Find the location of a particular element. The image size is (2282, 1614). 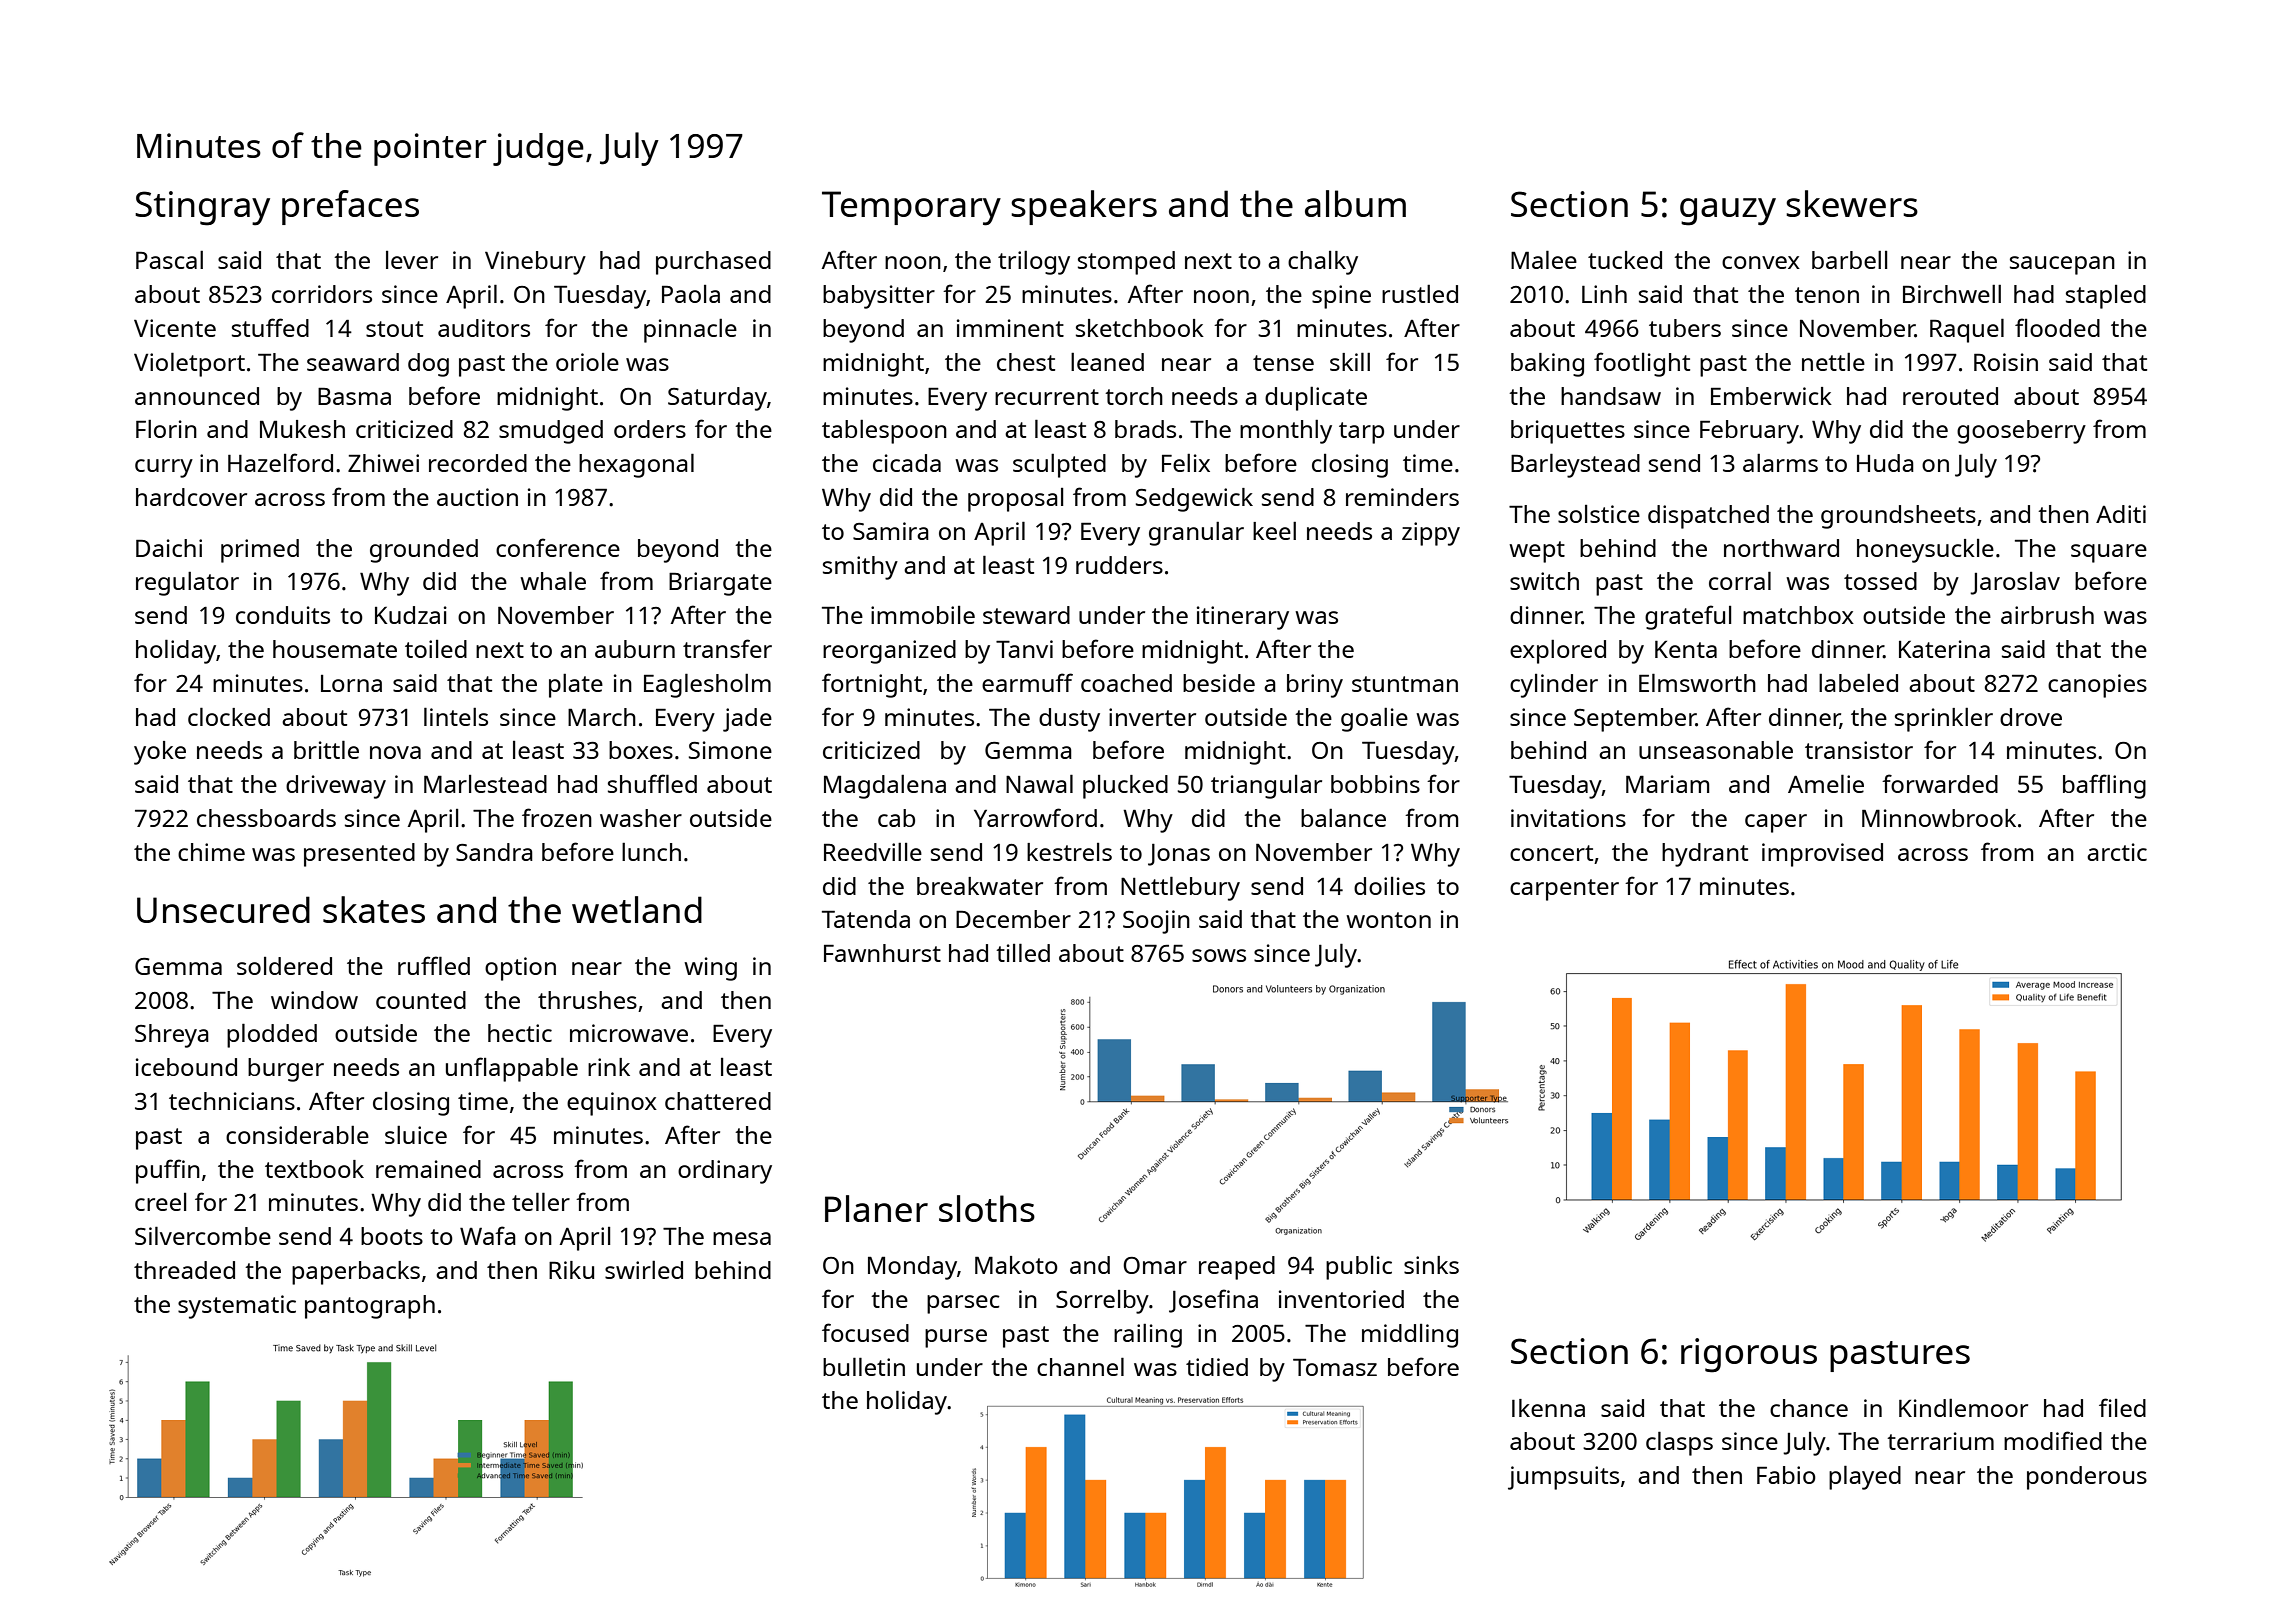

Huda is located at coordinates (1885, 463).
